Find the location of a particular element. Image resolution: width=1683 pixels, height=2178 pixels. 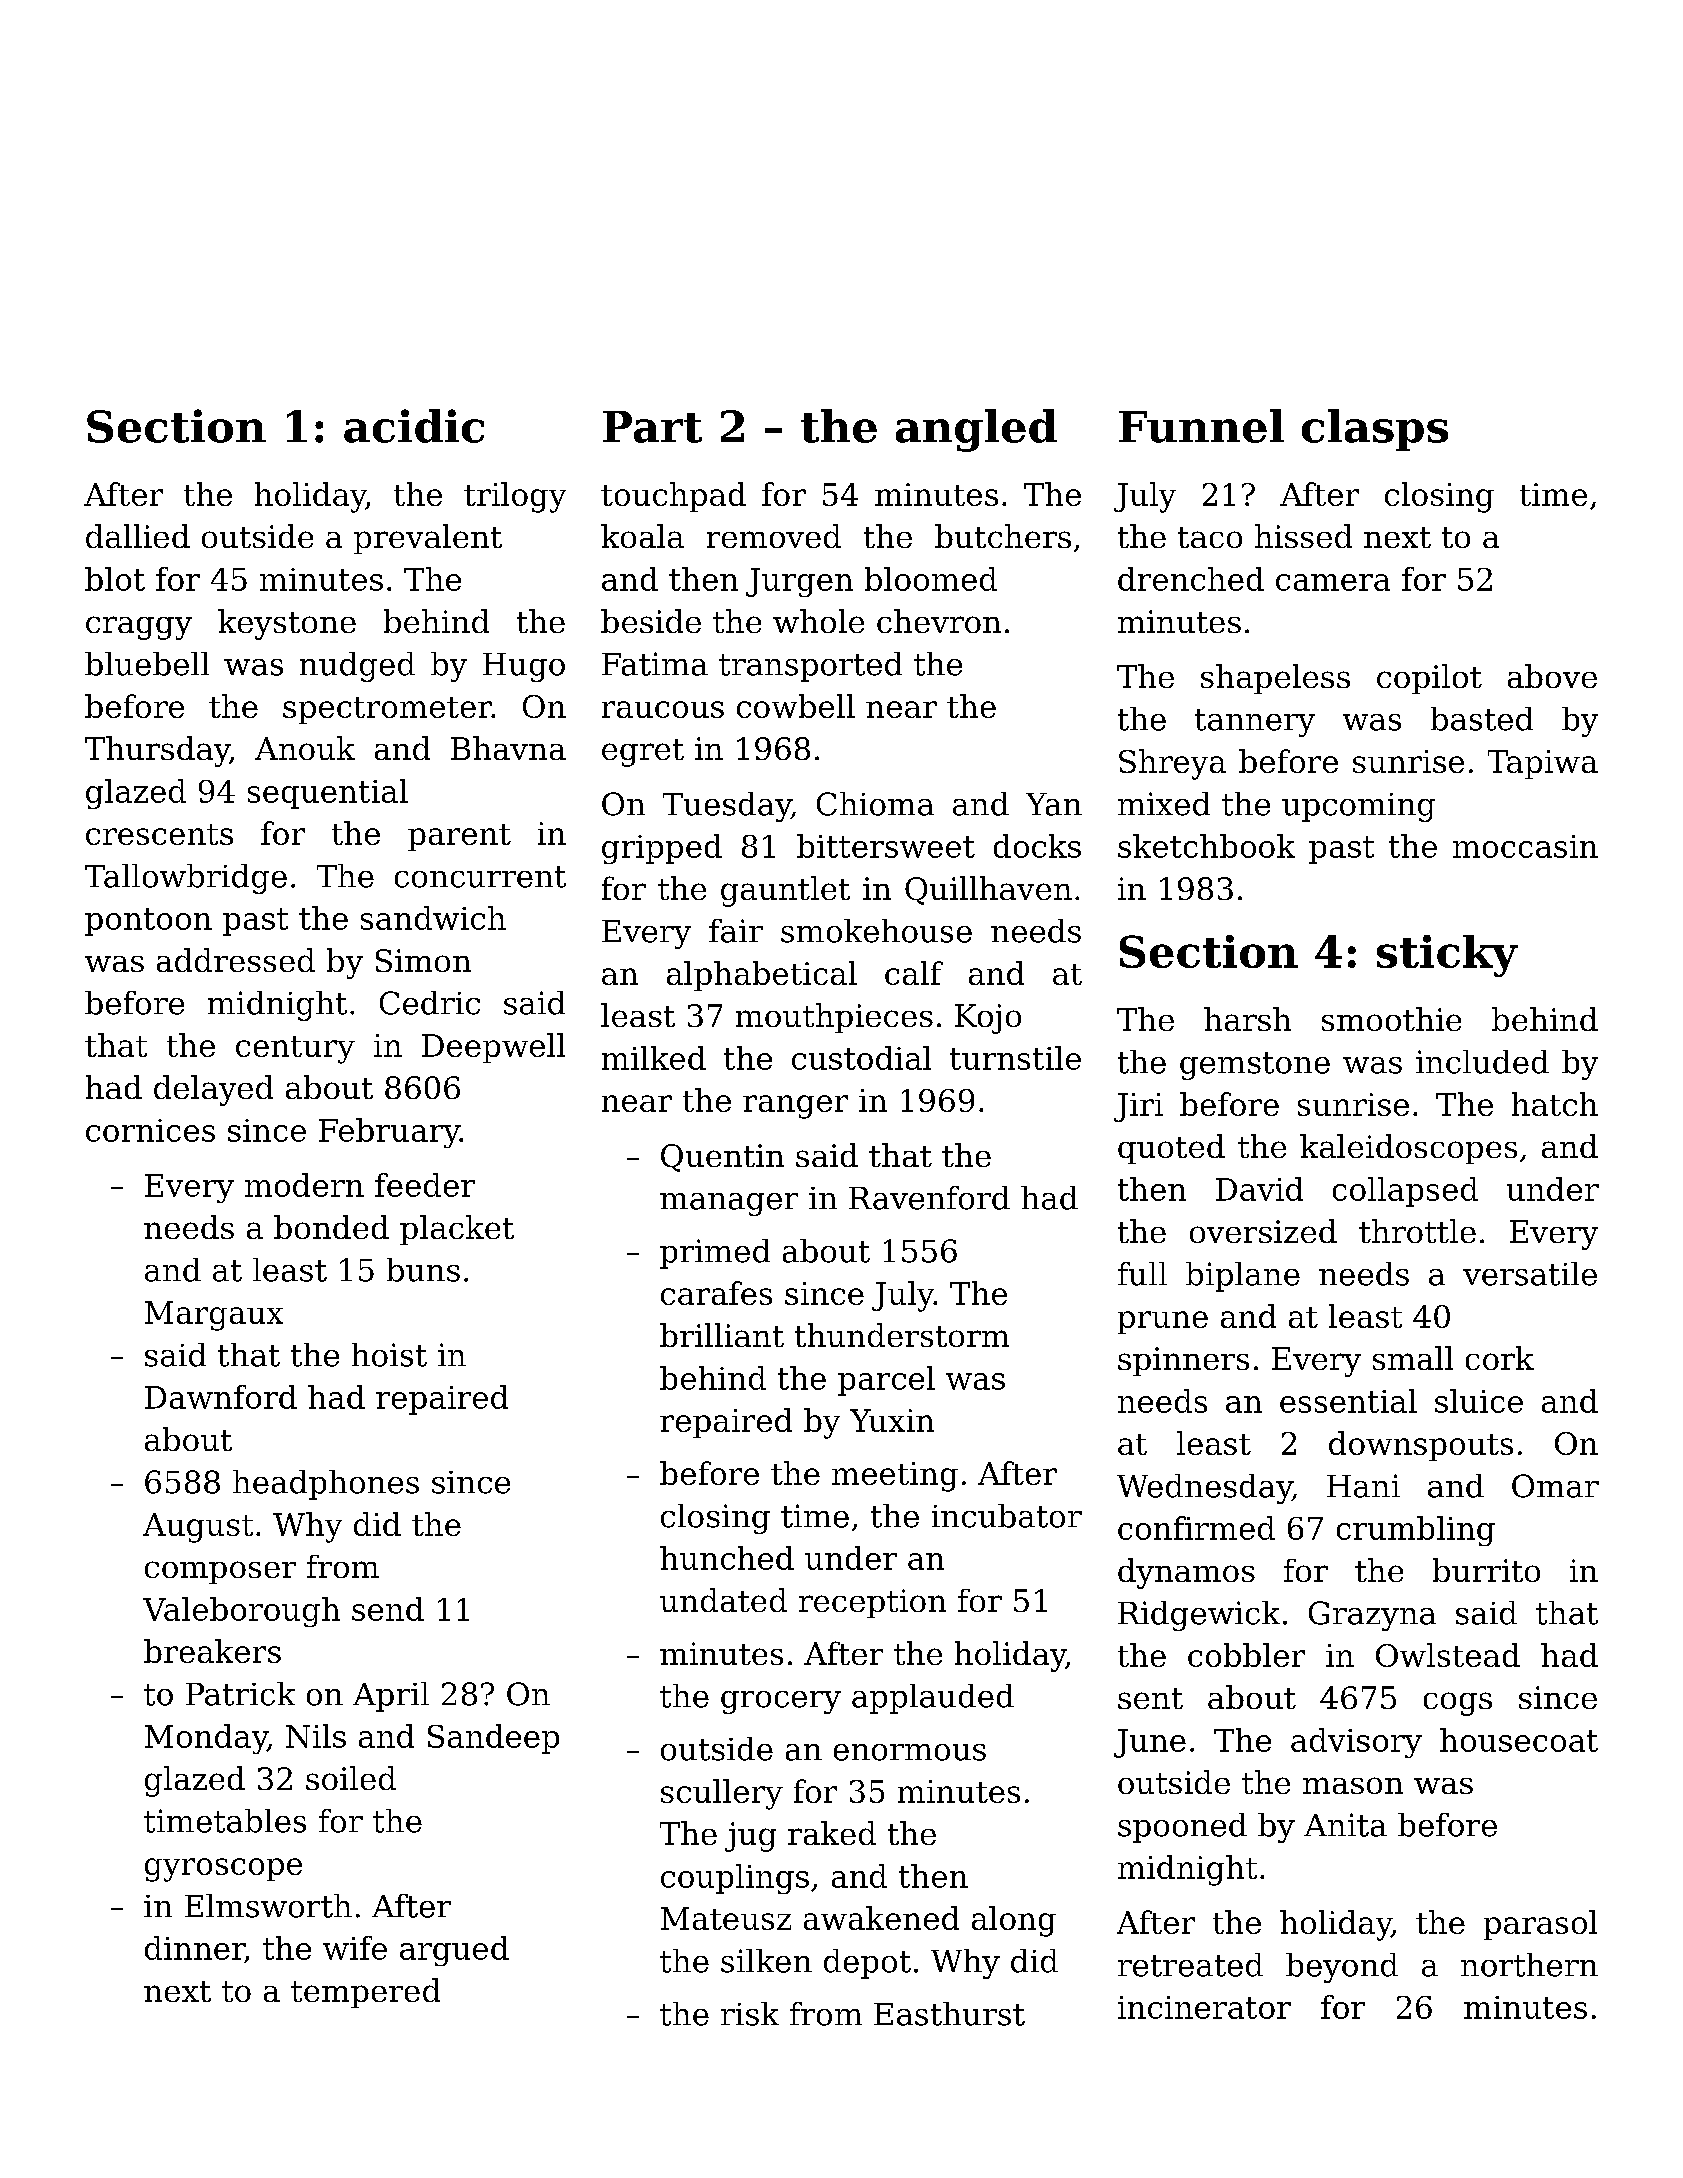

send is located at coordinates (388, 1609).
